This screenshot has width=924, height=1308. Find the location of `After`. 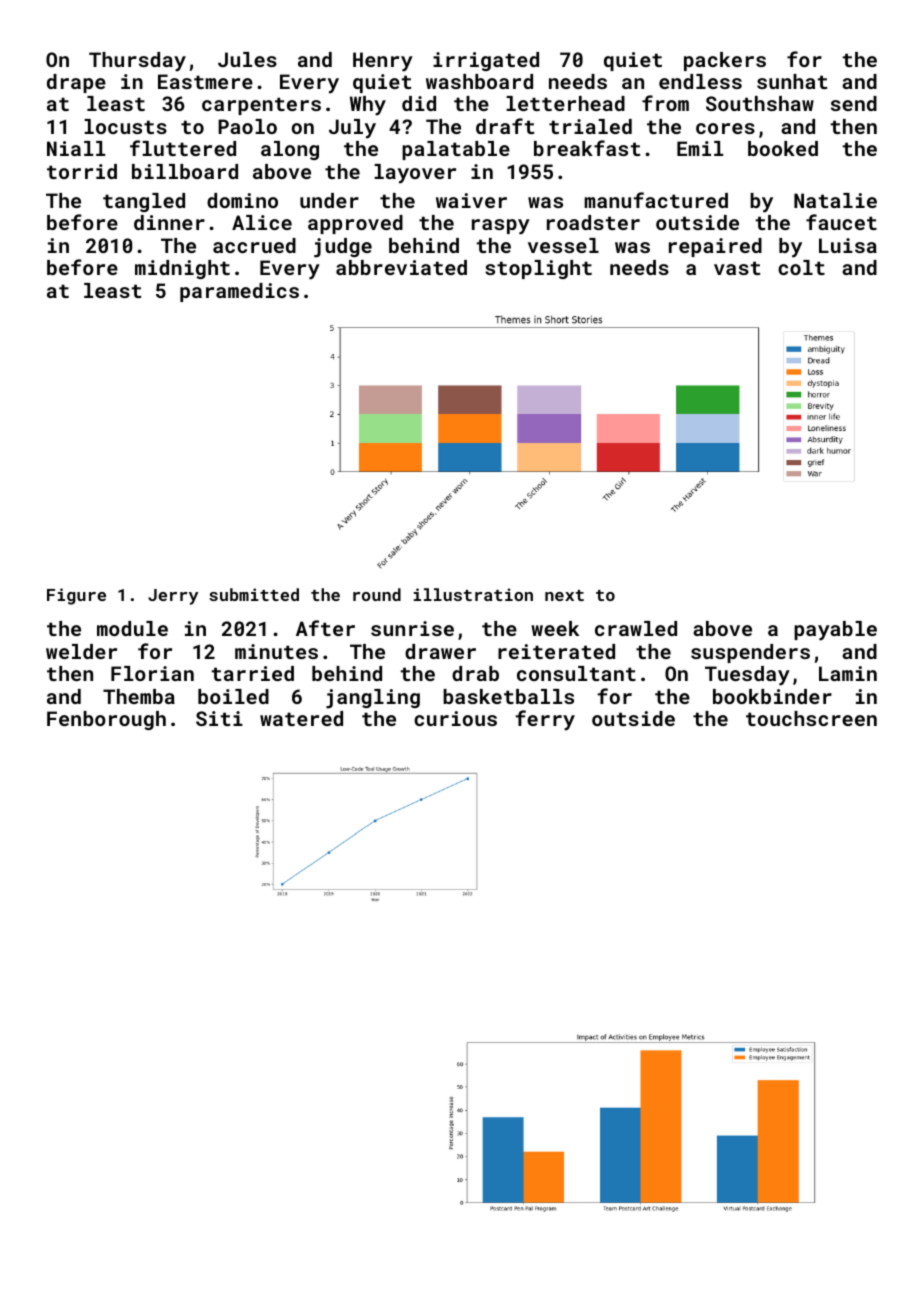

After is located at coordinates (325, 628).
